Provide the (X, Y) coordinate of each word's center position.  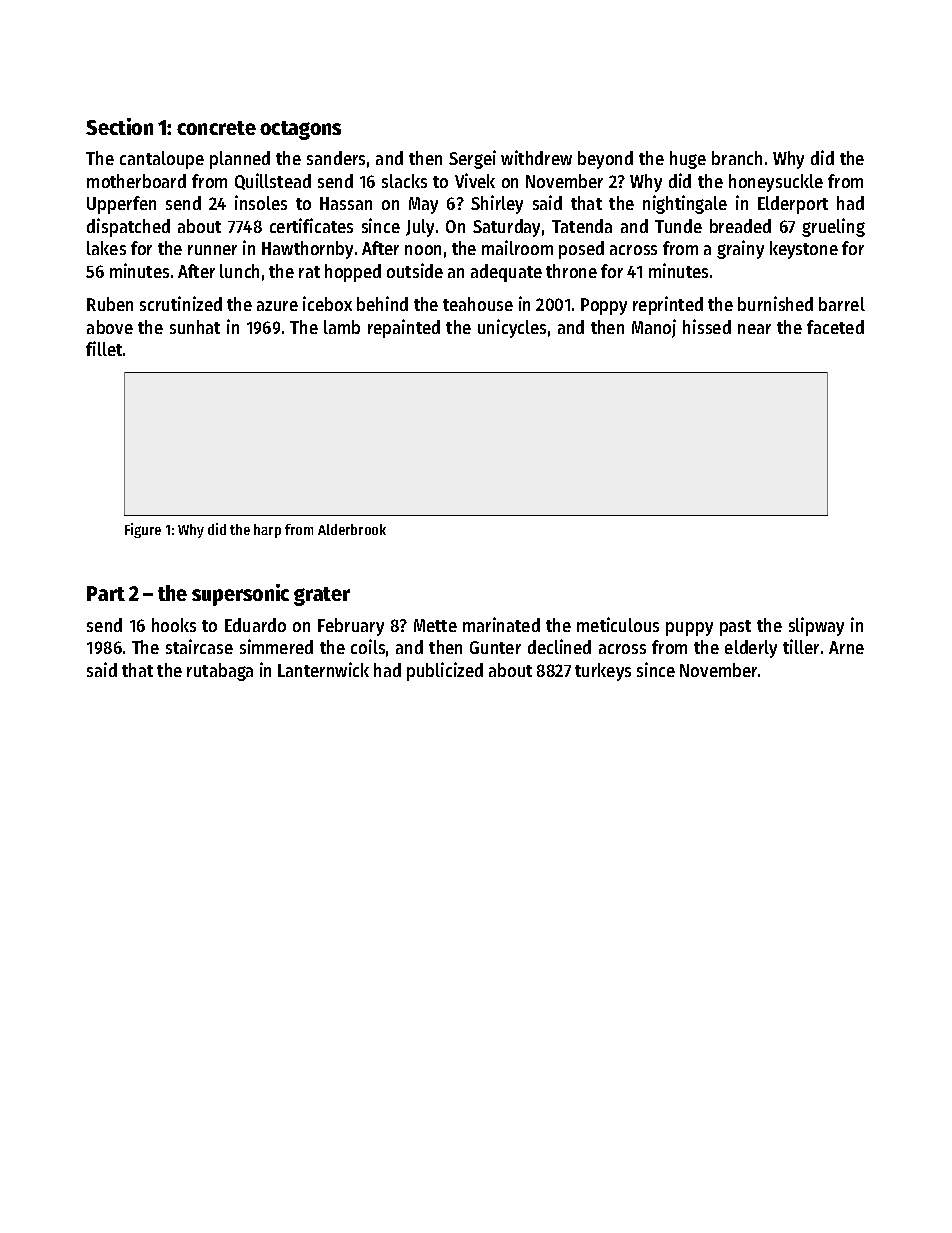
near (754, 329)
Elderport (793, 205)
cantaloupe (162, 160)
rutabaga (220, 672)
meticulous (618, 624)
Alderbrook (352, 529)
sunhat (195, 327)
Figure (143, 530)
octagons (300, 130)
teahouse (478, 304)
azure (277, 306)
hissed (707, 326)
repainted (404, 328)
